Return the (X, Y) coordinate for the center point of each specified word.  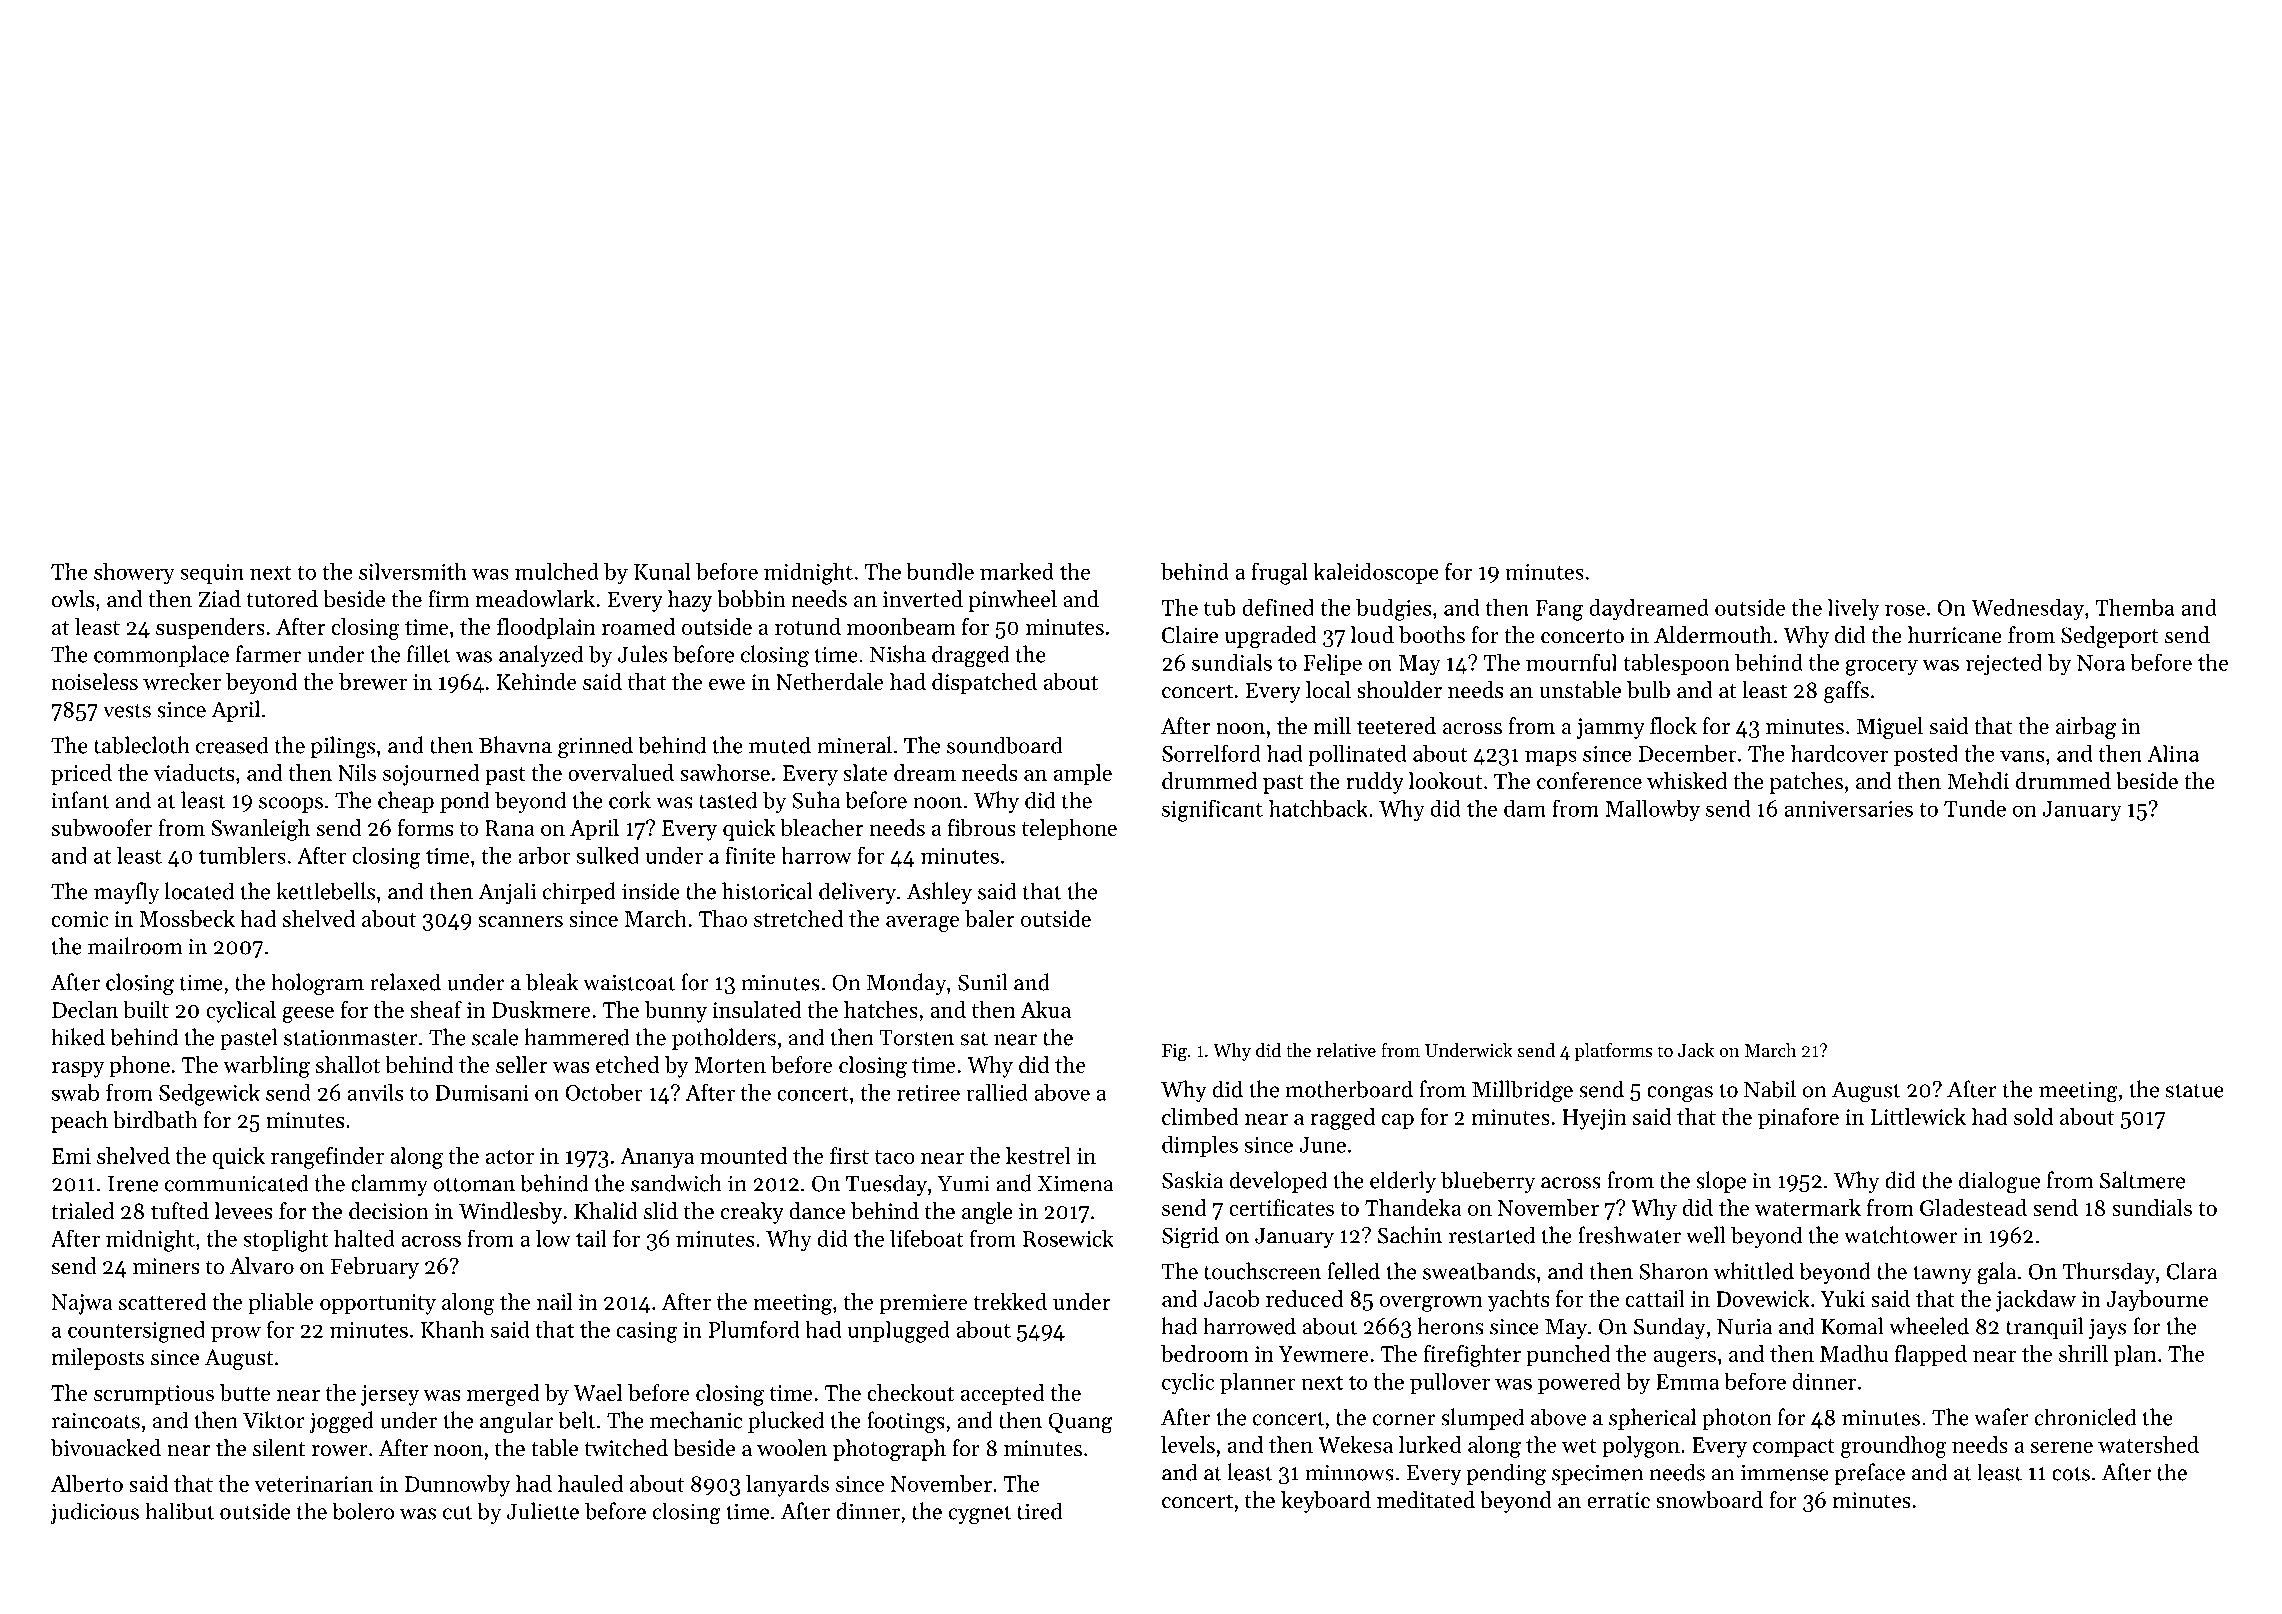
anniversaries (1848, 809)
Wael (598, 1392)
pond (465, 802)
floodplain (546, 629)
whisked (1687, 781)
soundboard (1005, 745)
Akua (1046, 1009)
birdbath (155, 1120)
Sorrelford (1211, 753)
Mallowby (1652, 811)
